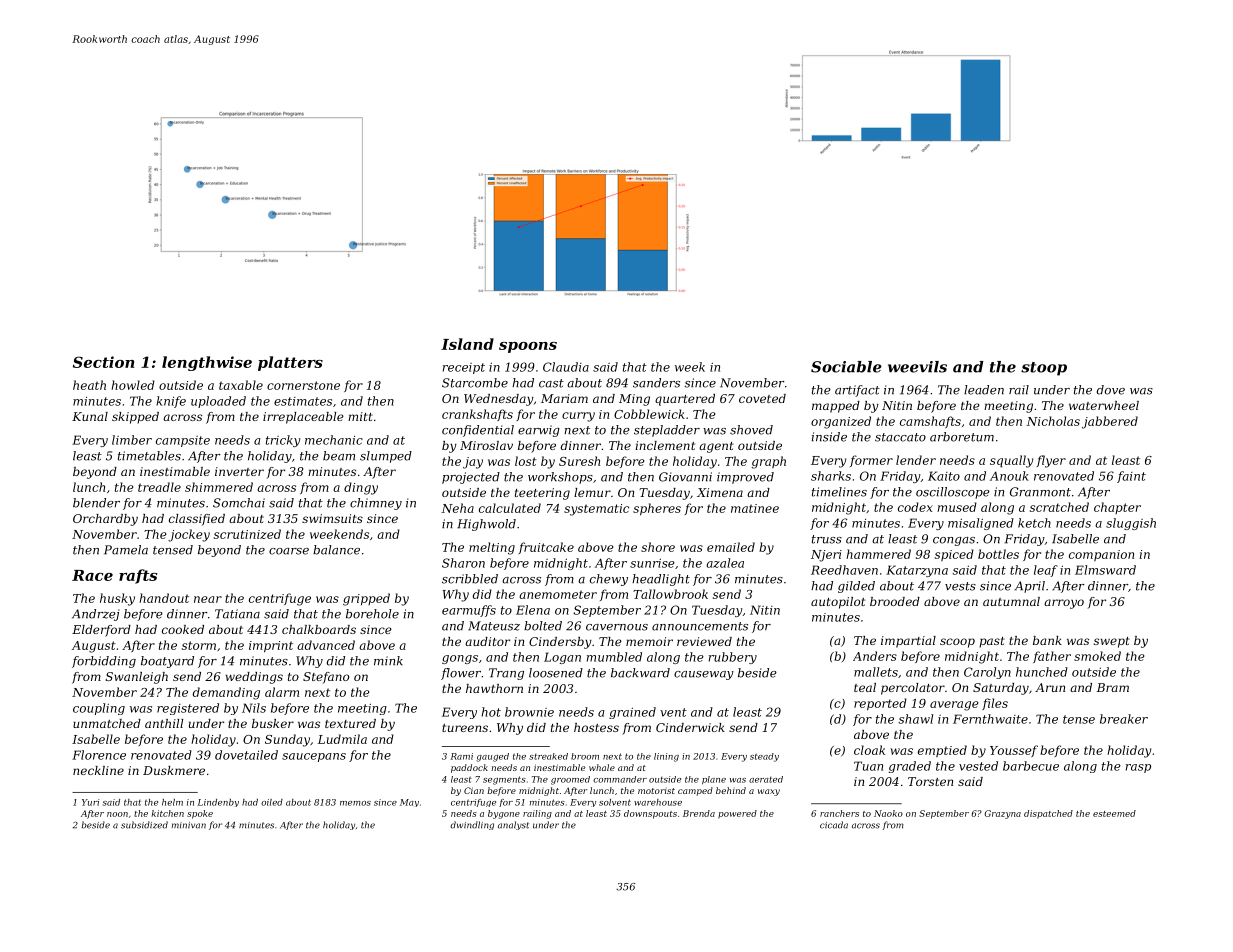  Describe the element at coordinates (690, 727) in the screenshot. I see `Cinderwick` at that location.
